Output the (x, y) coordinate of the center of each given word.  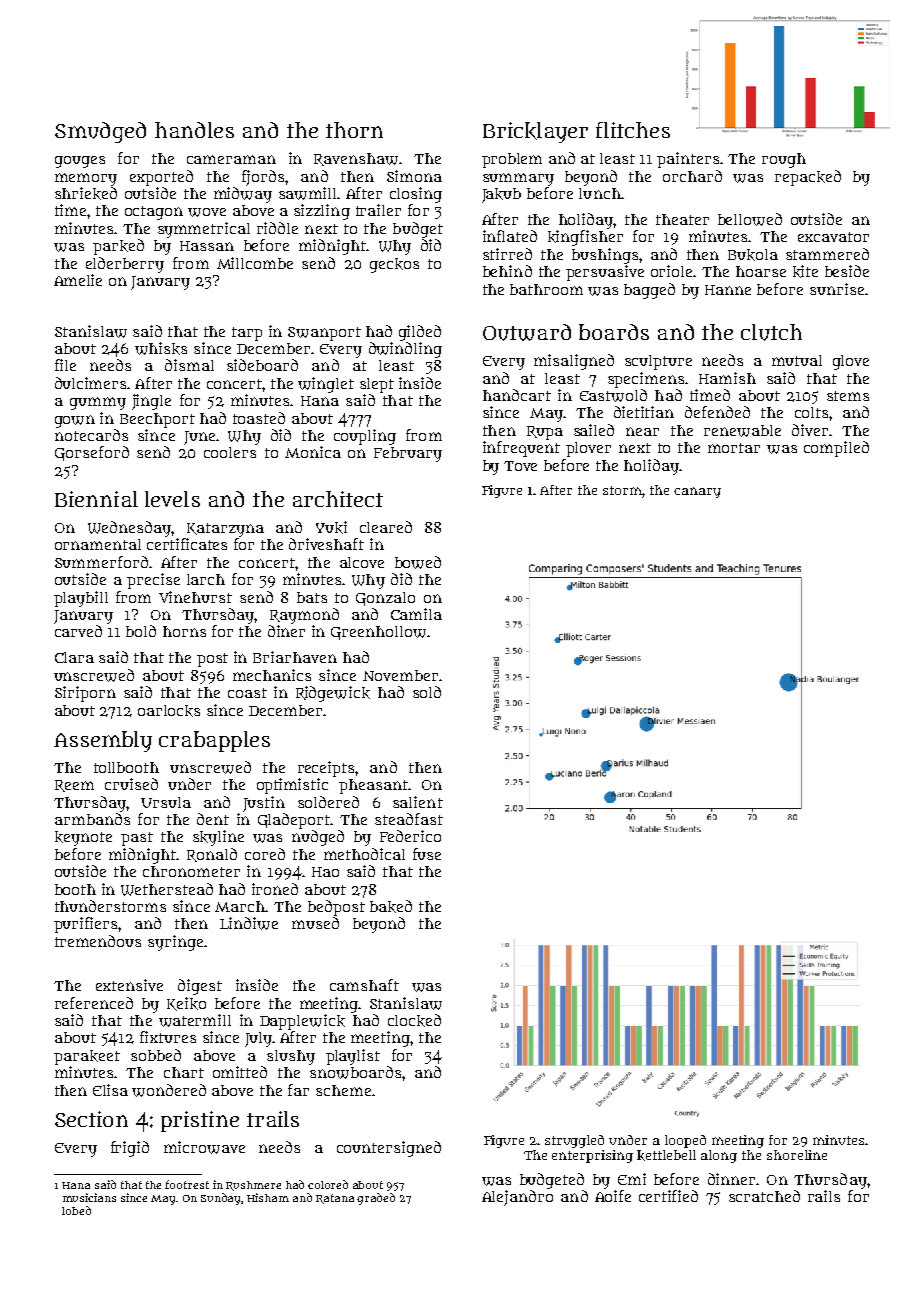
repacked (808, 178)
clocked (414, 1020)
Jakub (501, 195)
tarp (247, 334)
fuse (427, 854)
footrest (187, 1184)
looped (685, 1141)
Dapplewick (302, 1022)
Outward (527, 332)
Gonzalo (385, 599)
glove (851, 362)
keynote (83, 838)
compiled (836, 449)
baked (391, 906)
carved (78, 631)
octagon (154, 213)
